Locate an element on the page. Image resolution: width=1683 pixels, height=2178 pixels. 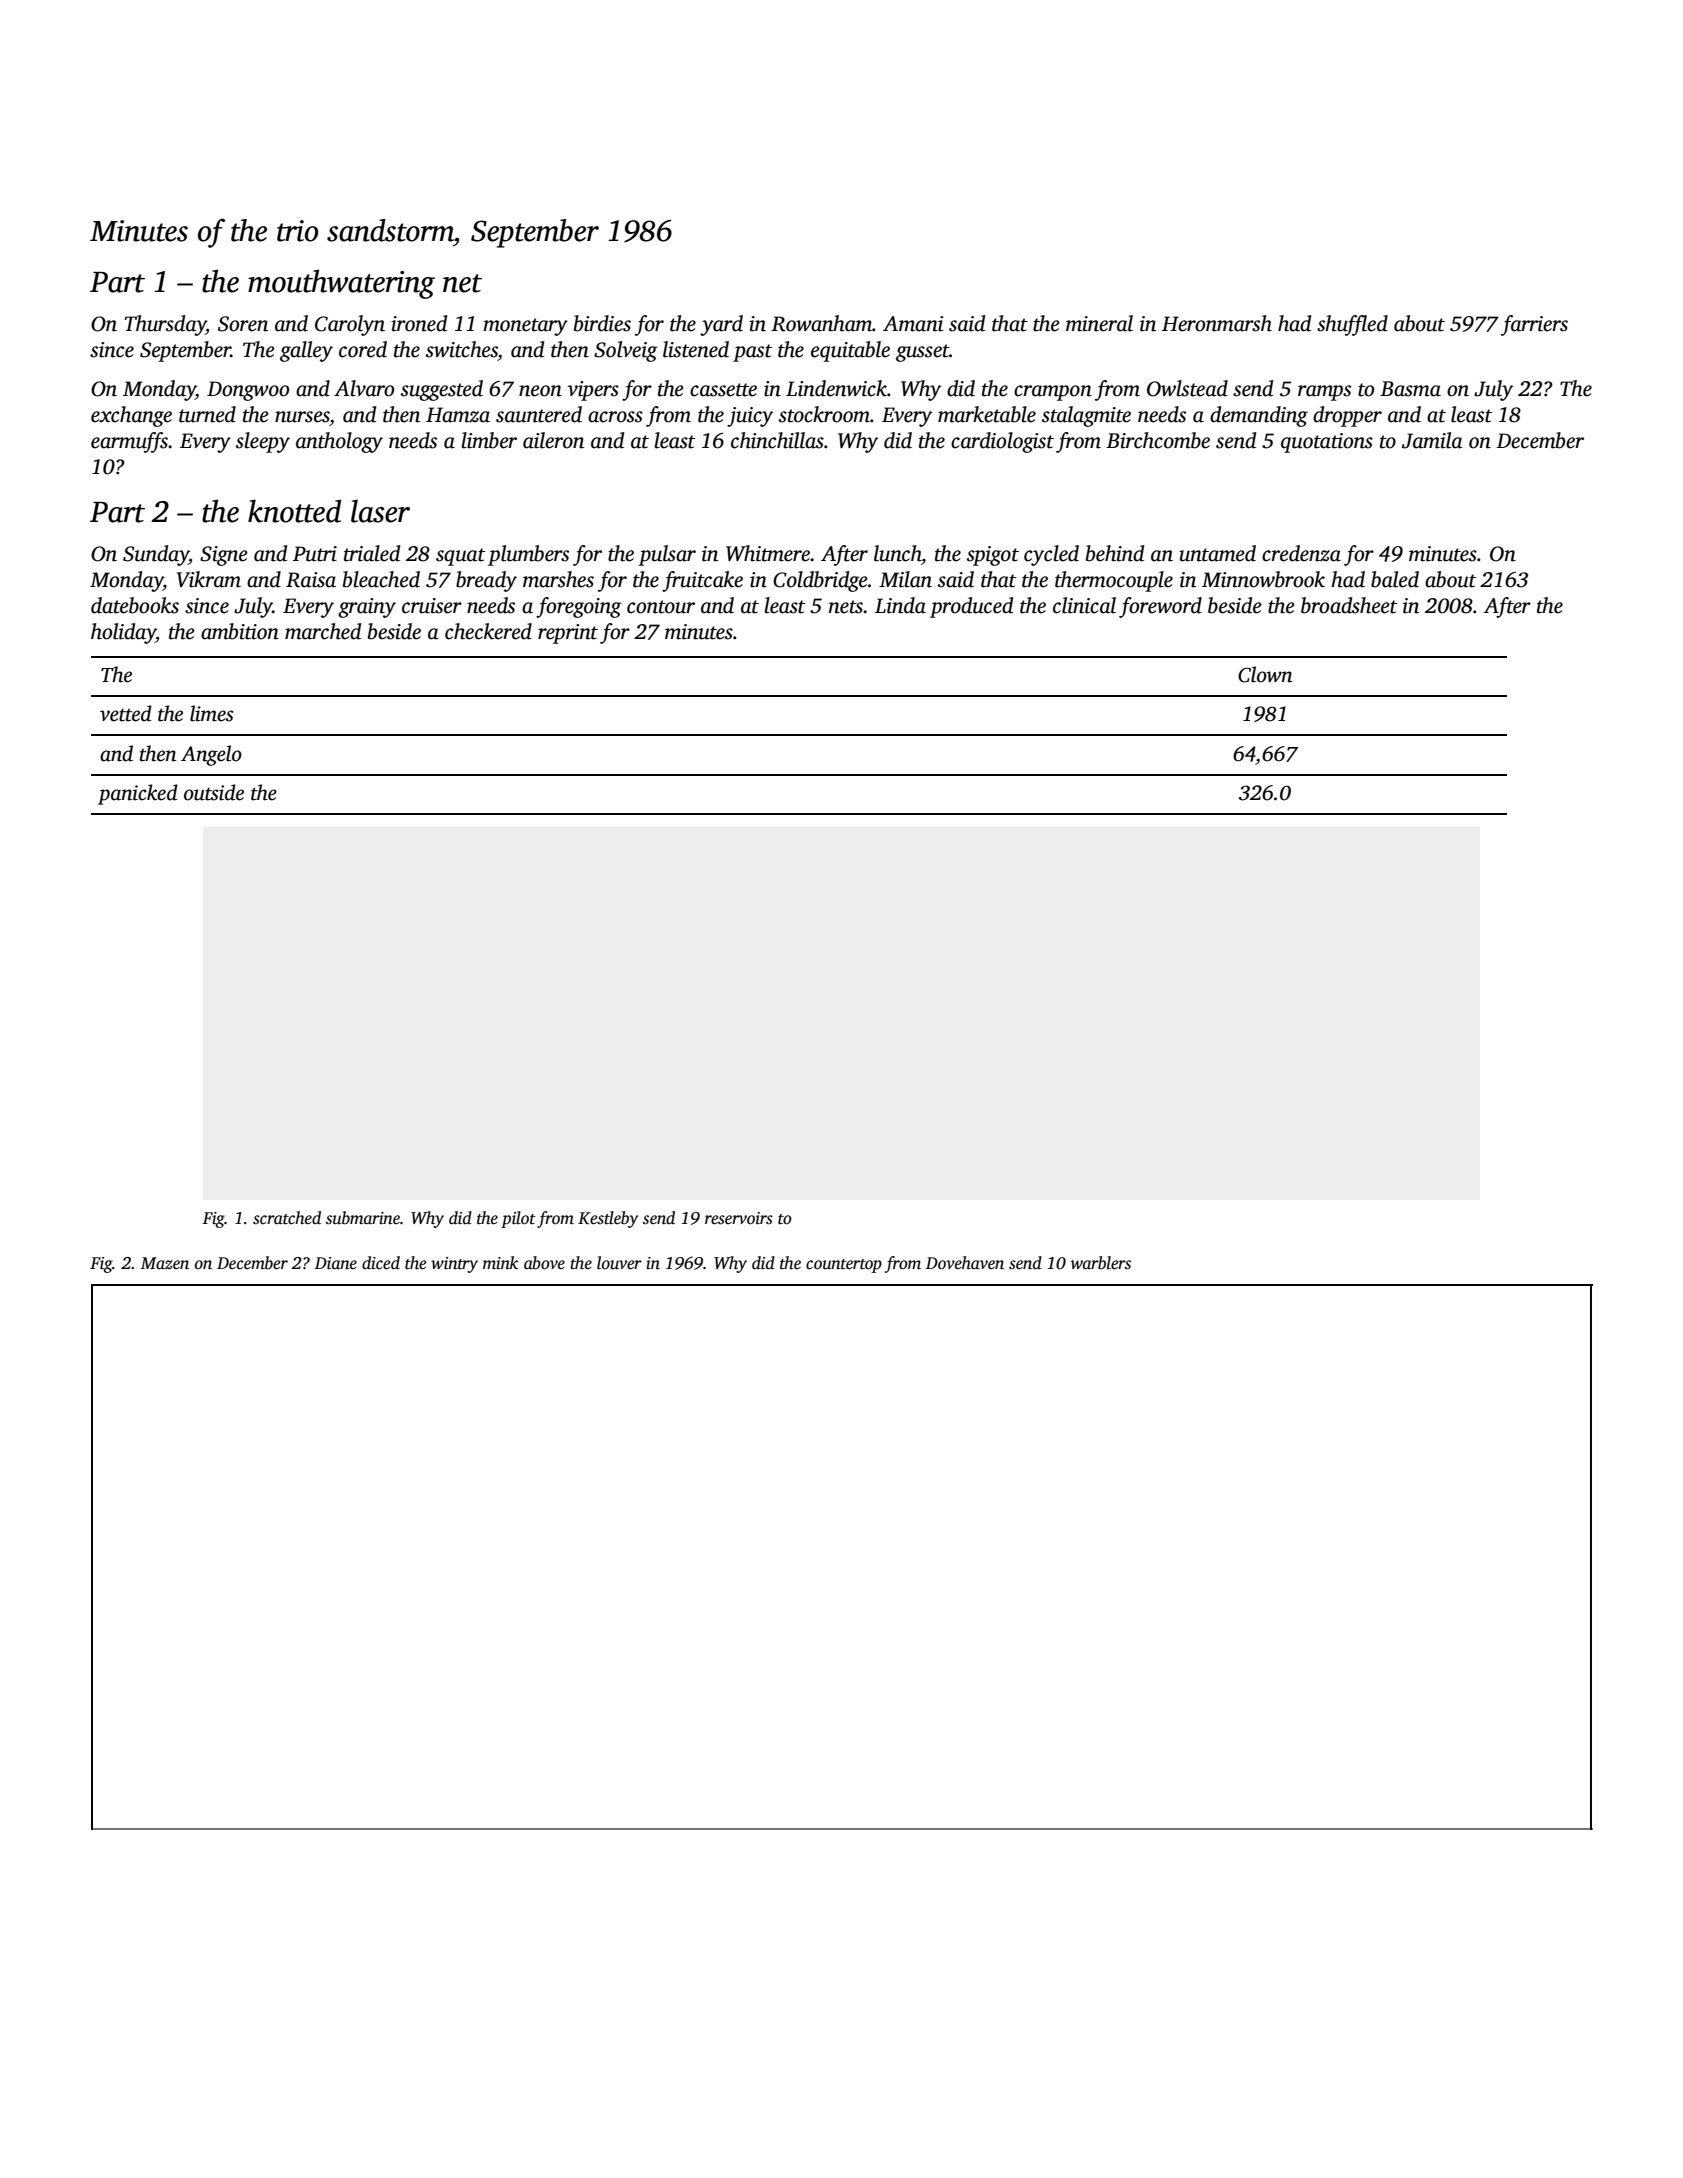
reprint is located at coordinates (568, 634).
